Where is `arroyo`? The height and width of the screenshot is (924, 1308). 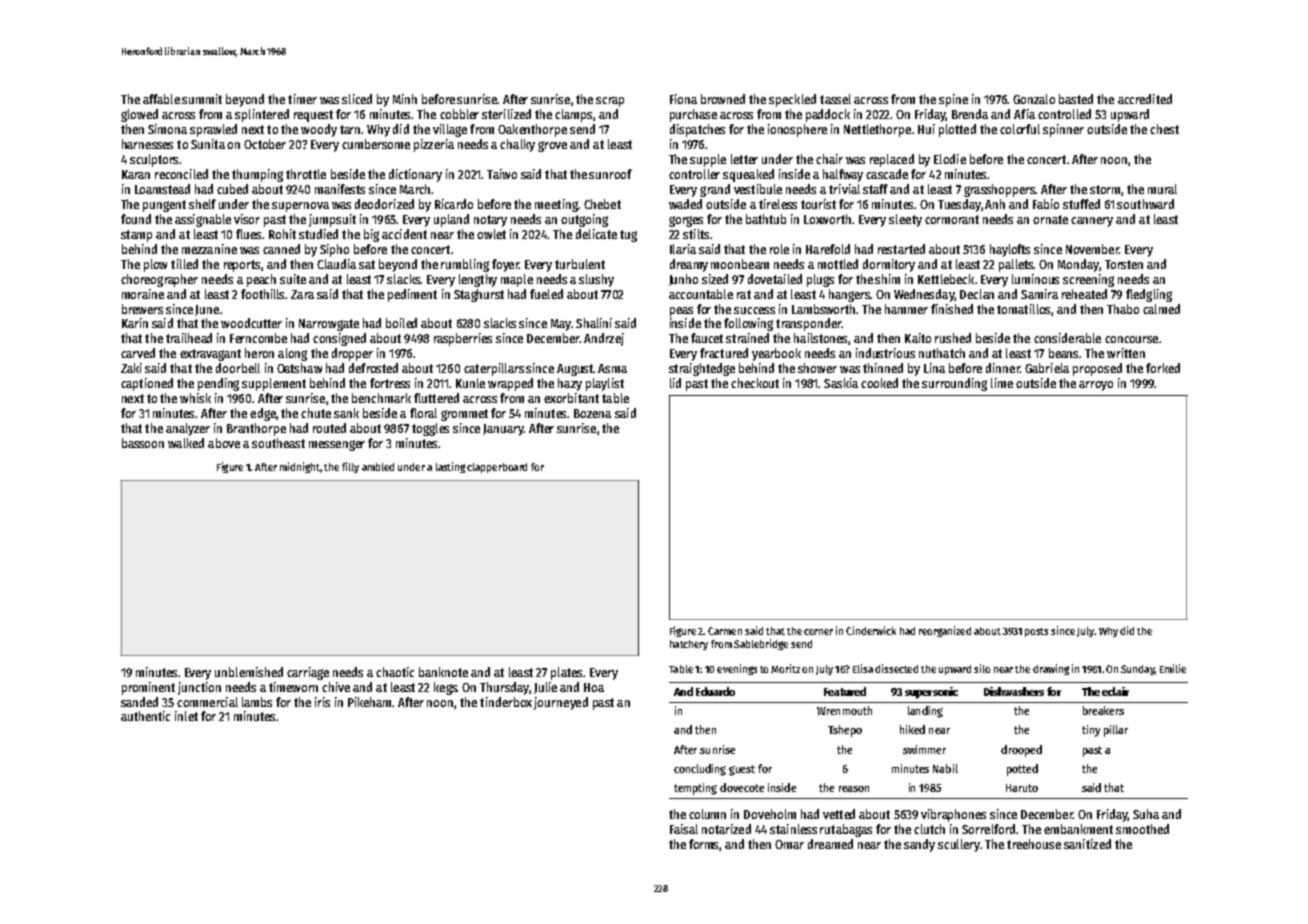
arroyo is located at coordinates (1096, 386).
